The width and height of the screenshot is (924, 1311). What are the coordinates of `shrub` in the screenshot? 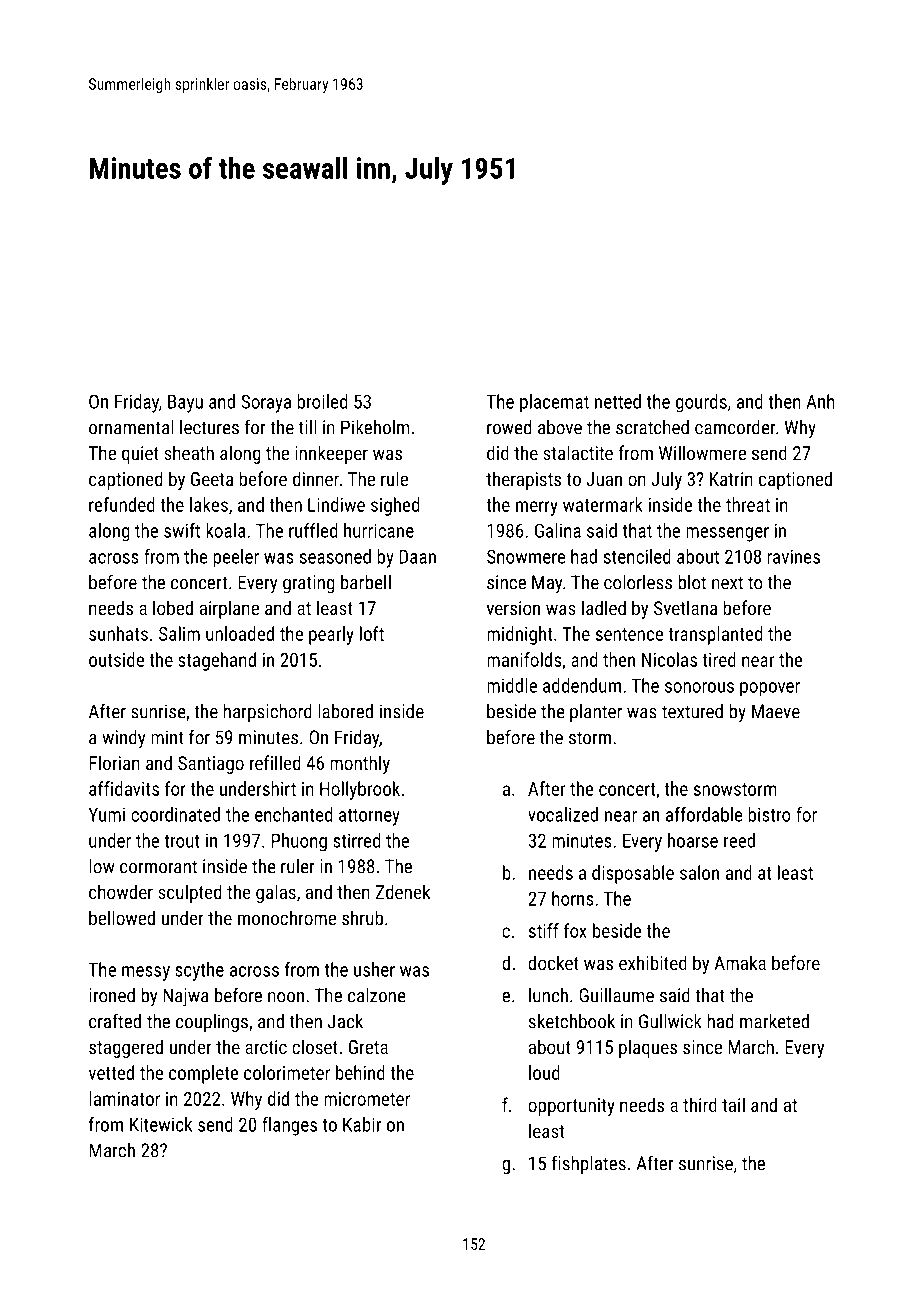 It's located at (362, 917).
